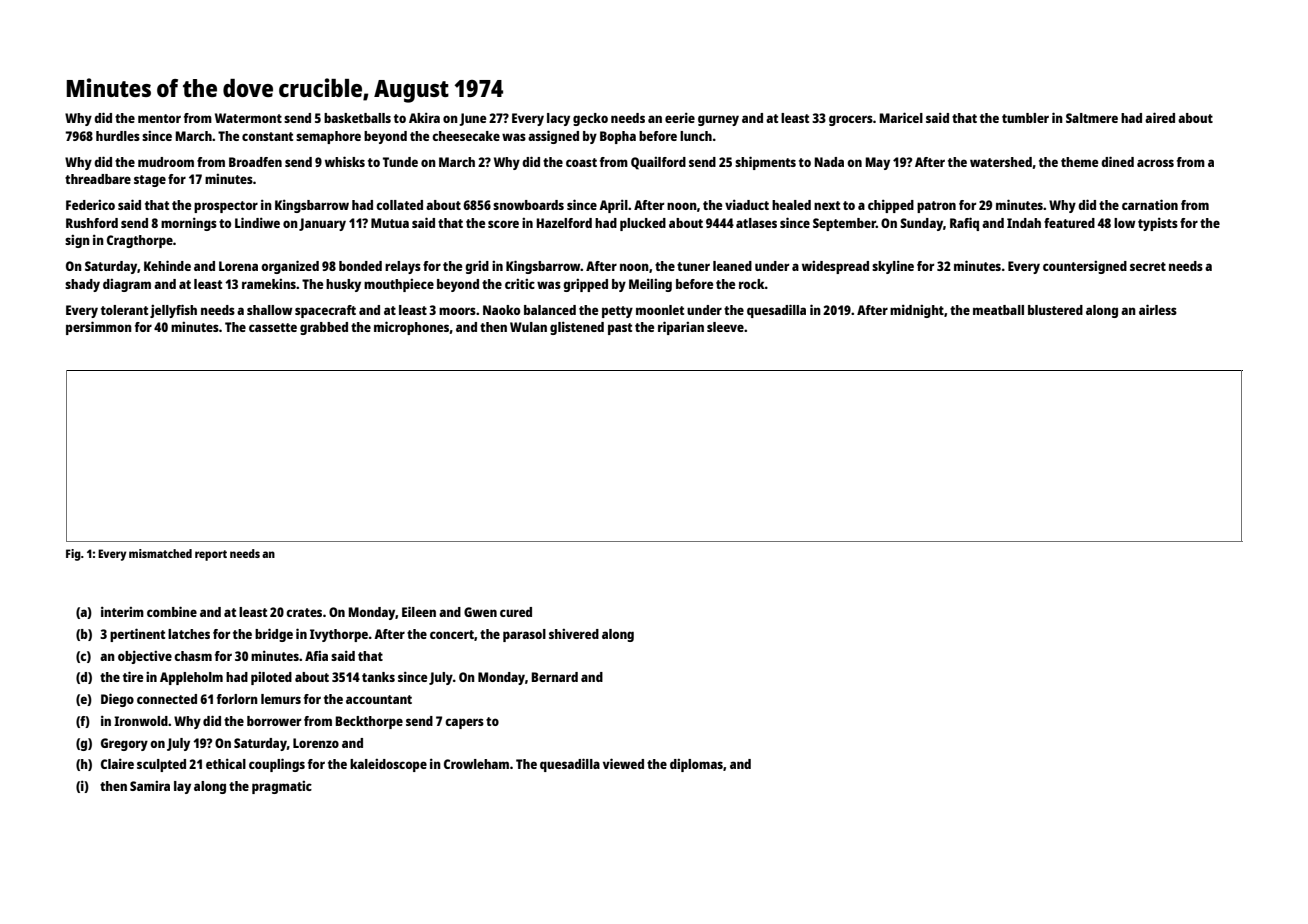  What do you see at coordinates (516, 612) in the screenshot?
I see `cured` at bounding box center [516, 612].
